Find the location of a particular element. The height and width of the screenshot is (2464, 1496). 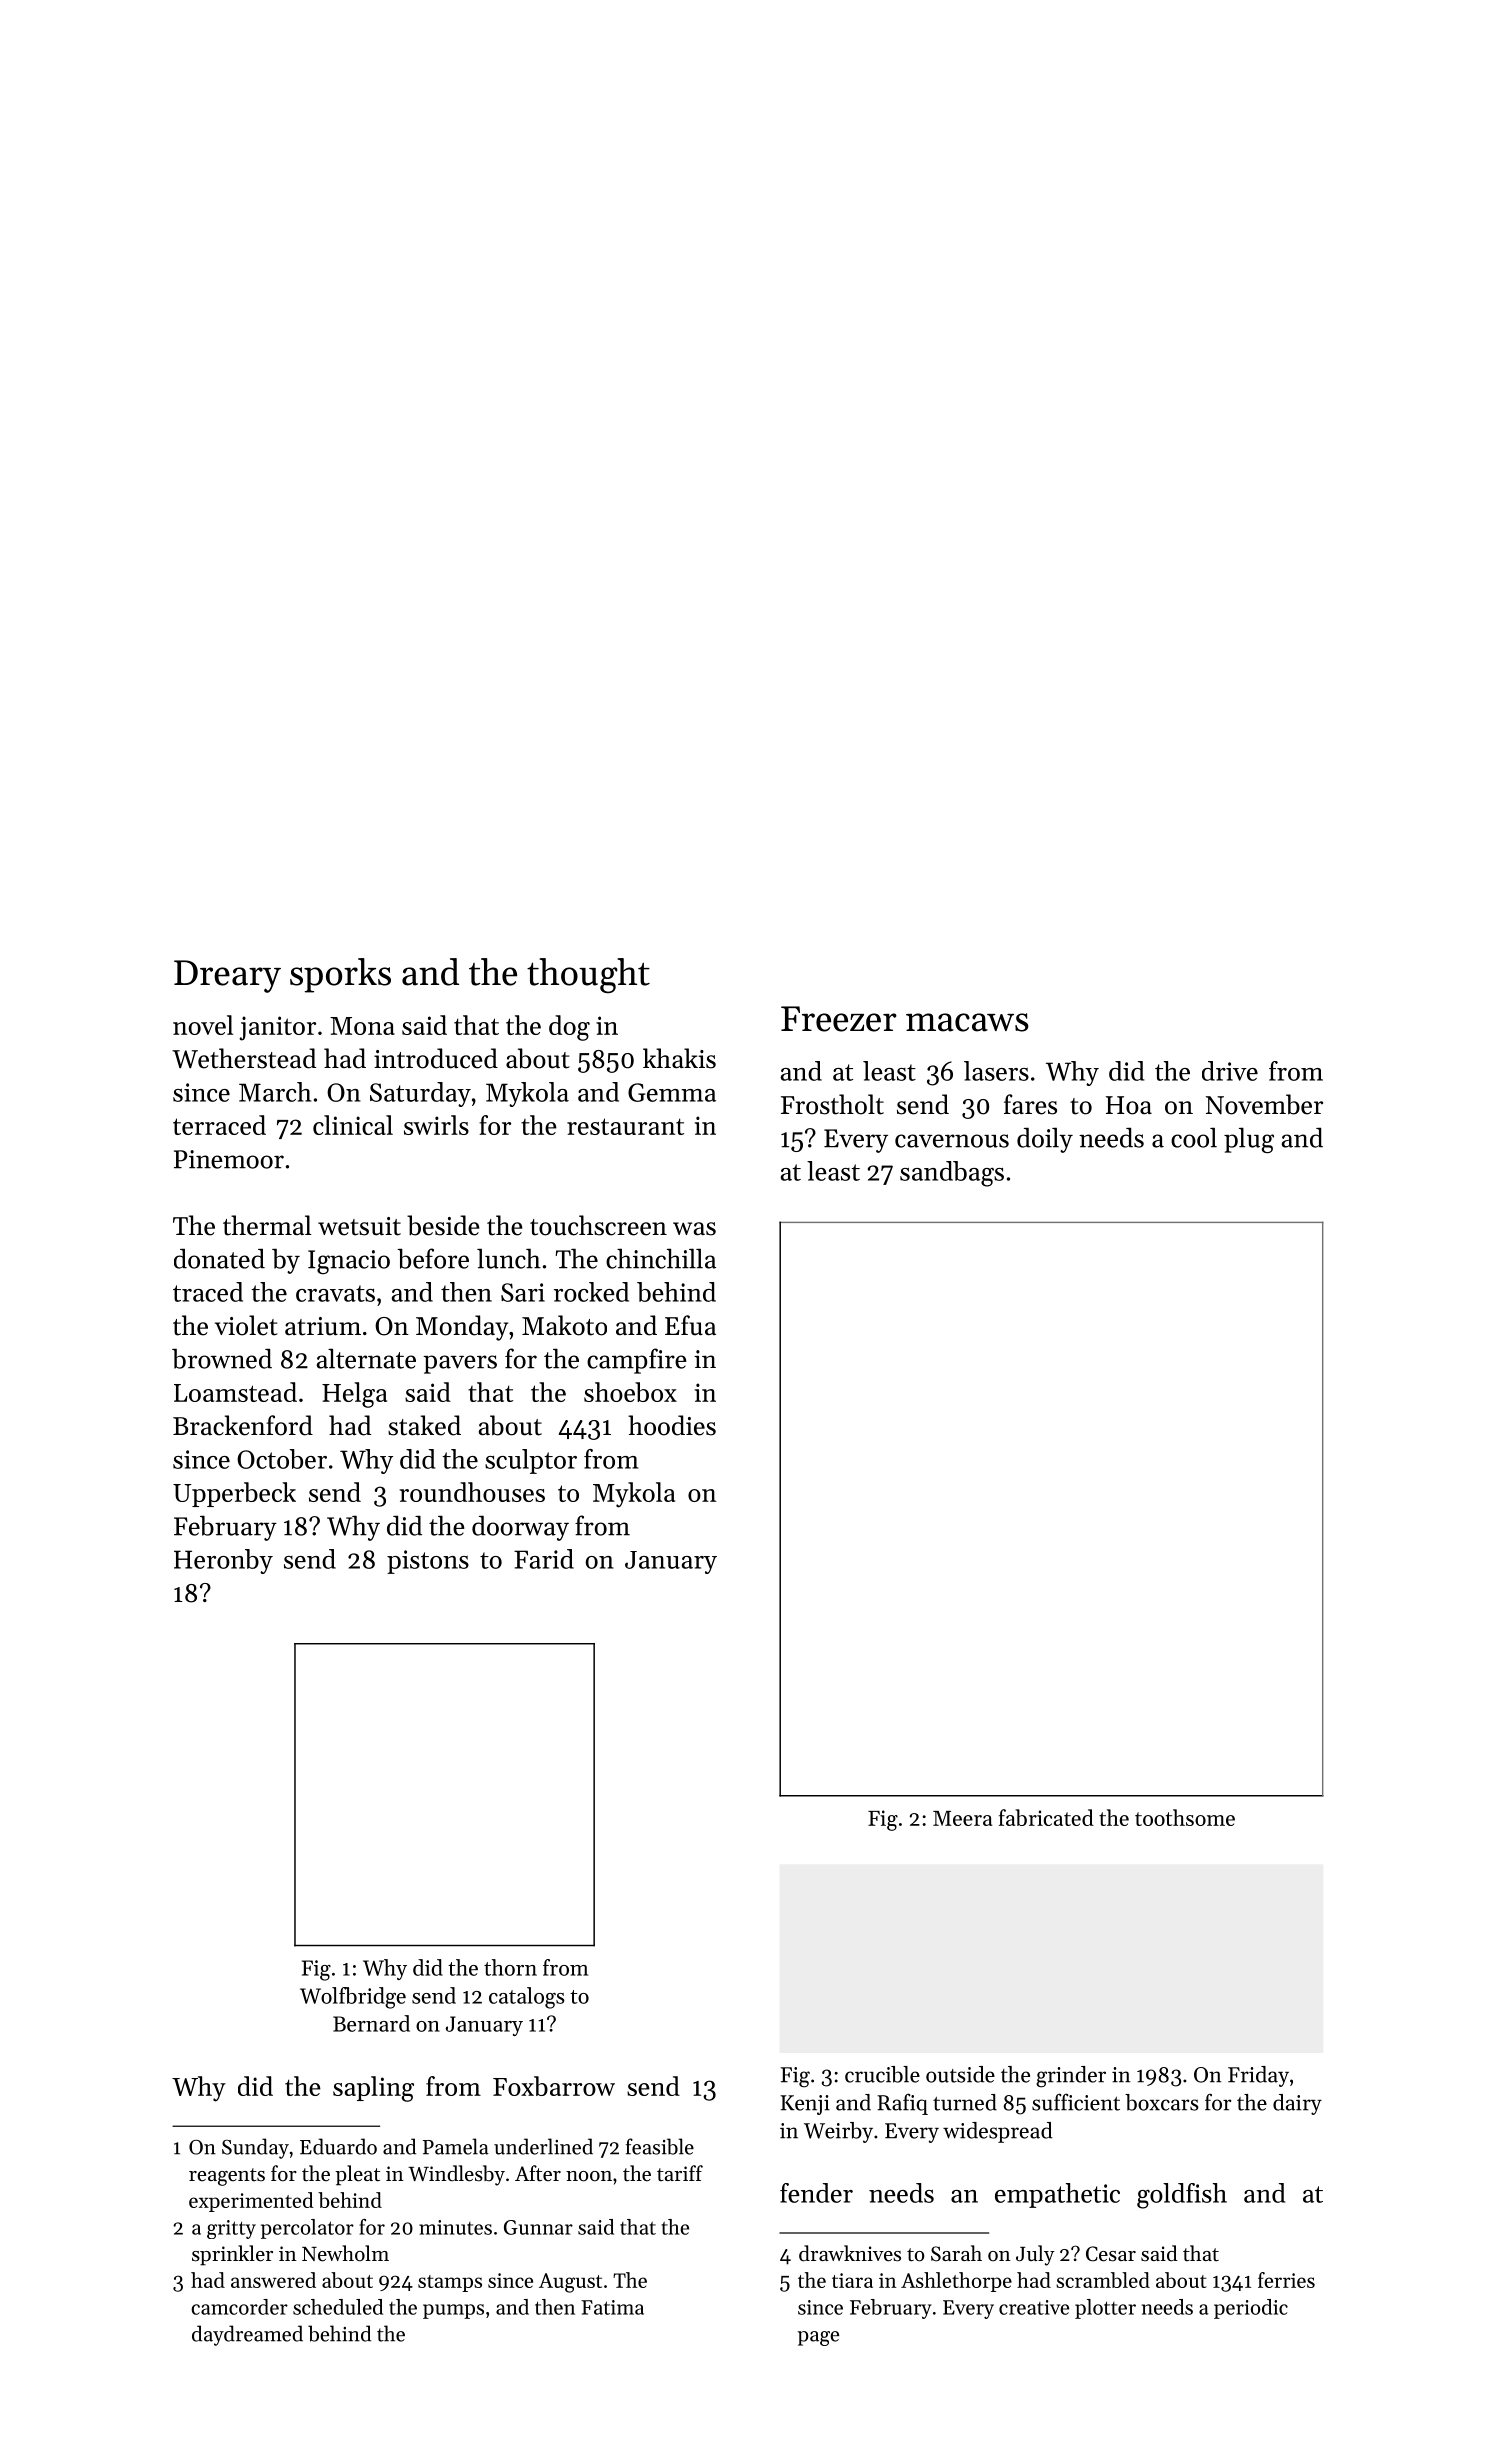

thought is located at coordinates (588, 976).
